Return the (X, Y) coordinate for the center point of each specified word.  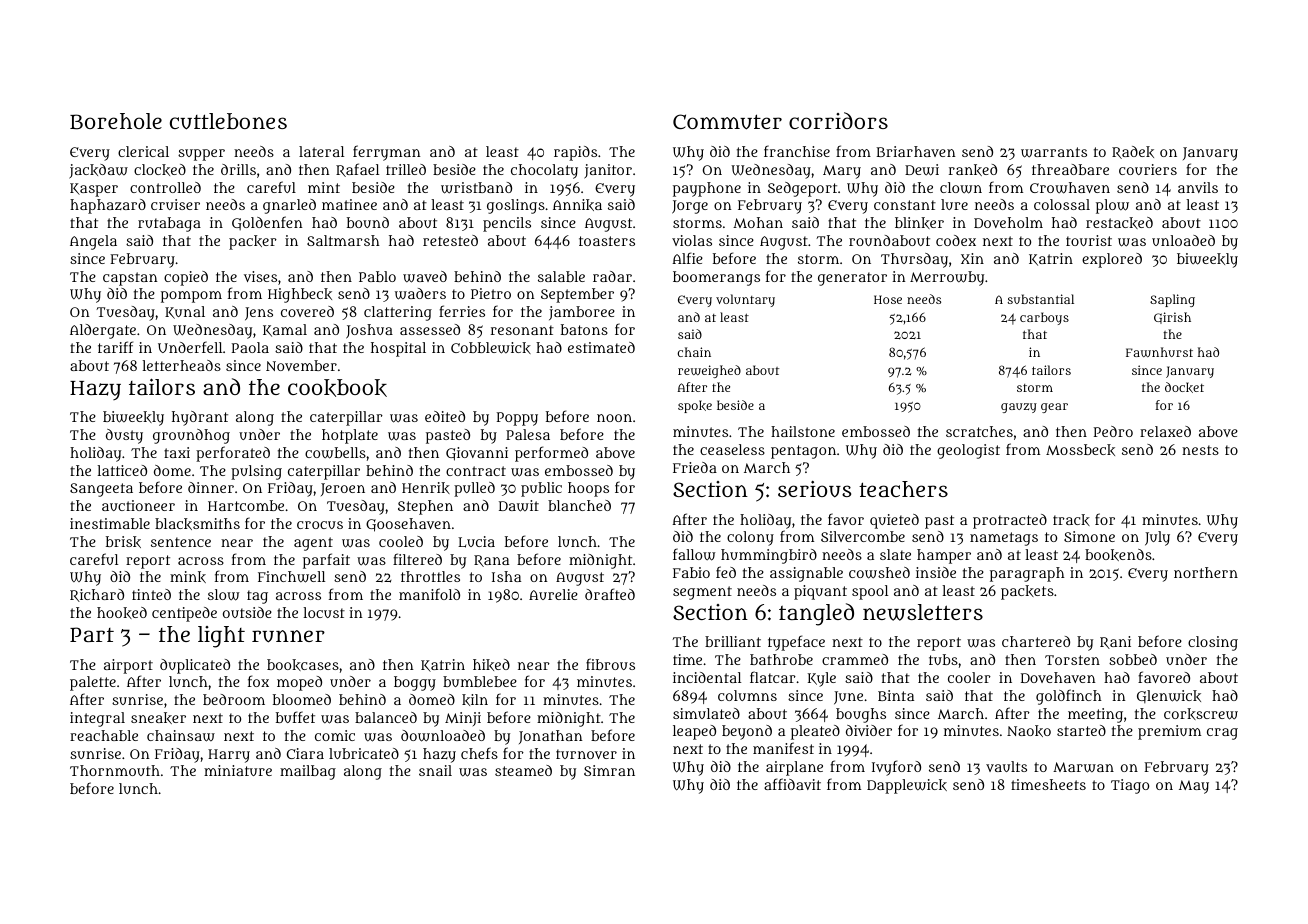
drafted (610, 594)
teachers (903, 489)
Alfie (687, 258)
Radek (1133, 152)
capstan (130, 279)
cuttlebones (228, 121)
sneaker (158, 718)
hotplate (350, 436)
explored (1112, 260)
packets (1027, 592)
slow (223, 595)
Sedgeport (802, 189)
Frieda (695, 467)
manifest (783, 748)
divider (869, 730)
